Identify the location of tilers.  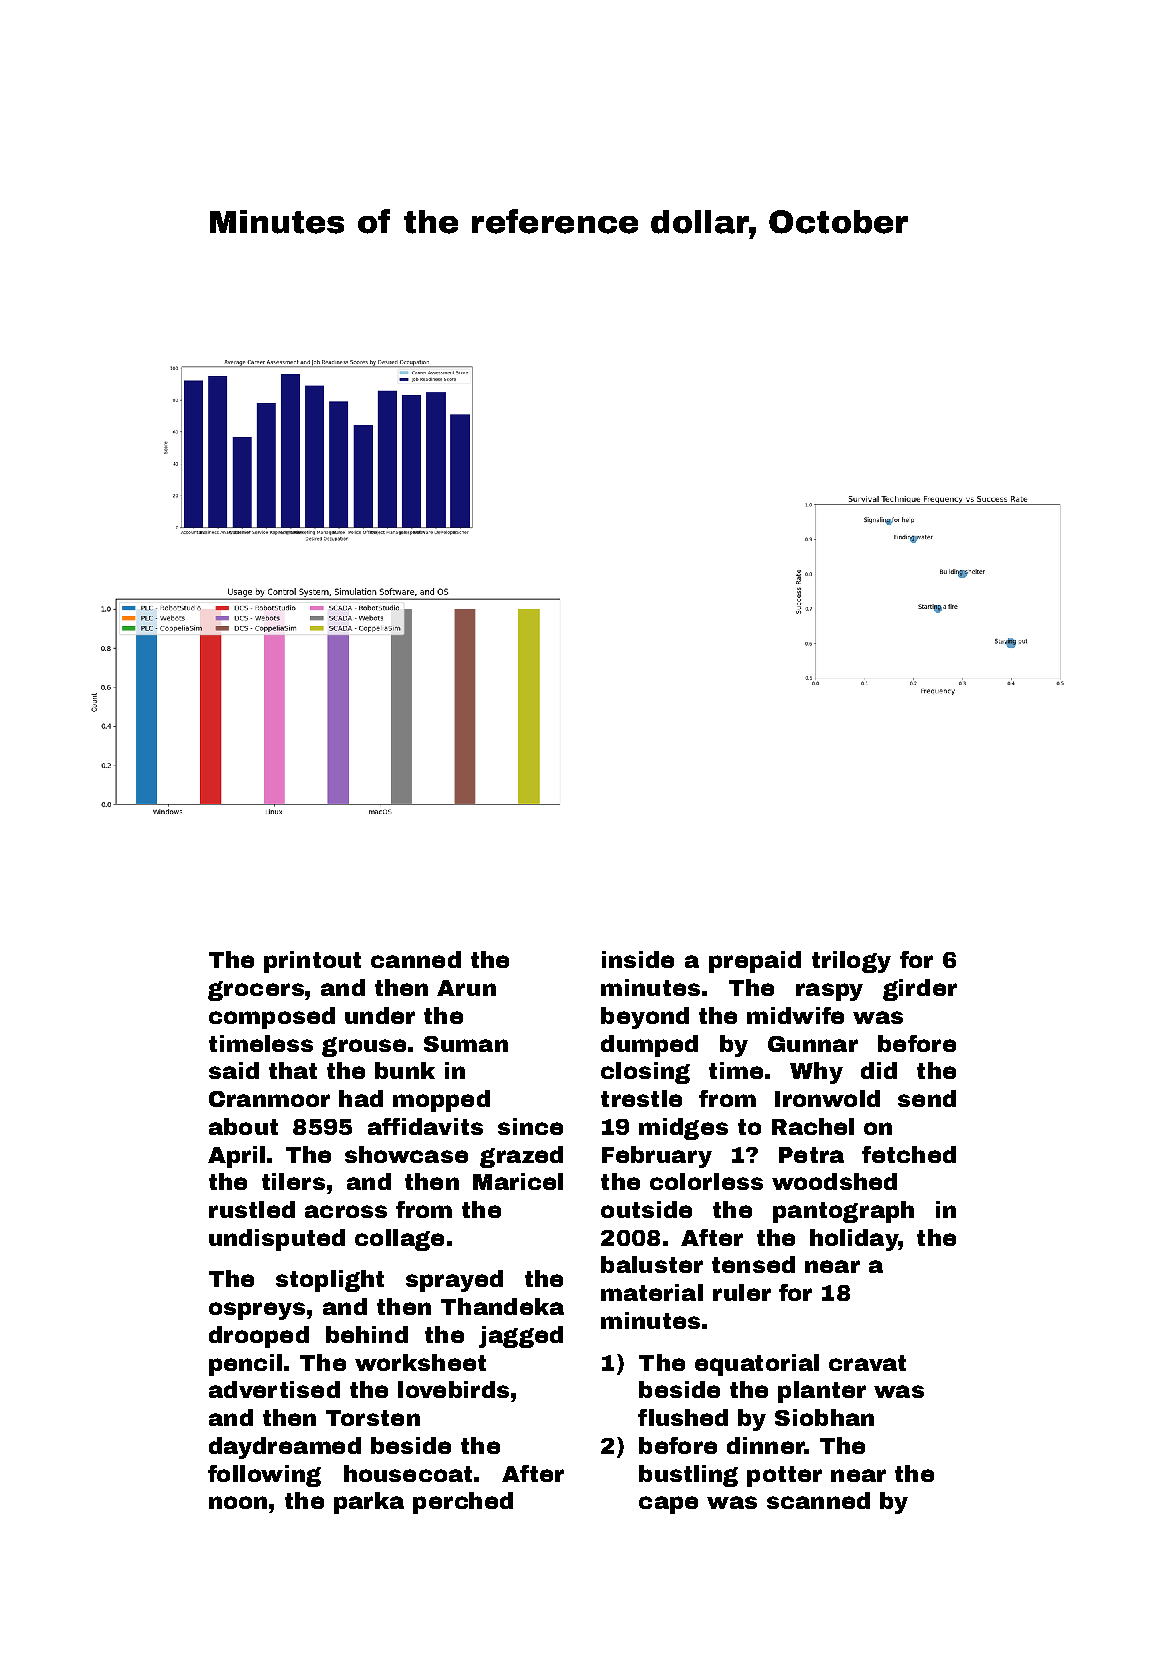
(293, 1181).
